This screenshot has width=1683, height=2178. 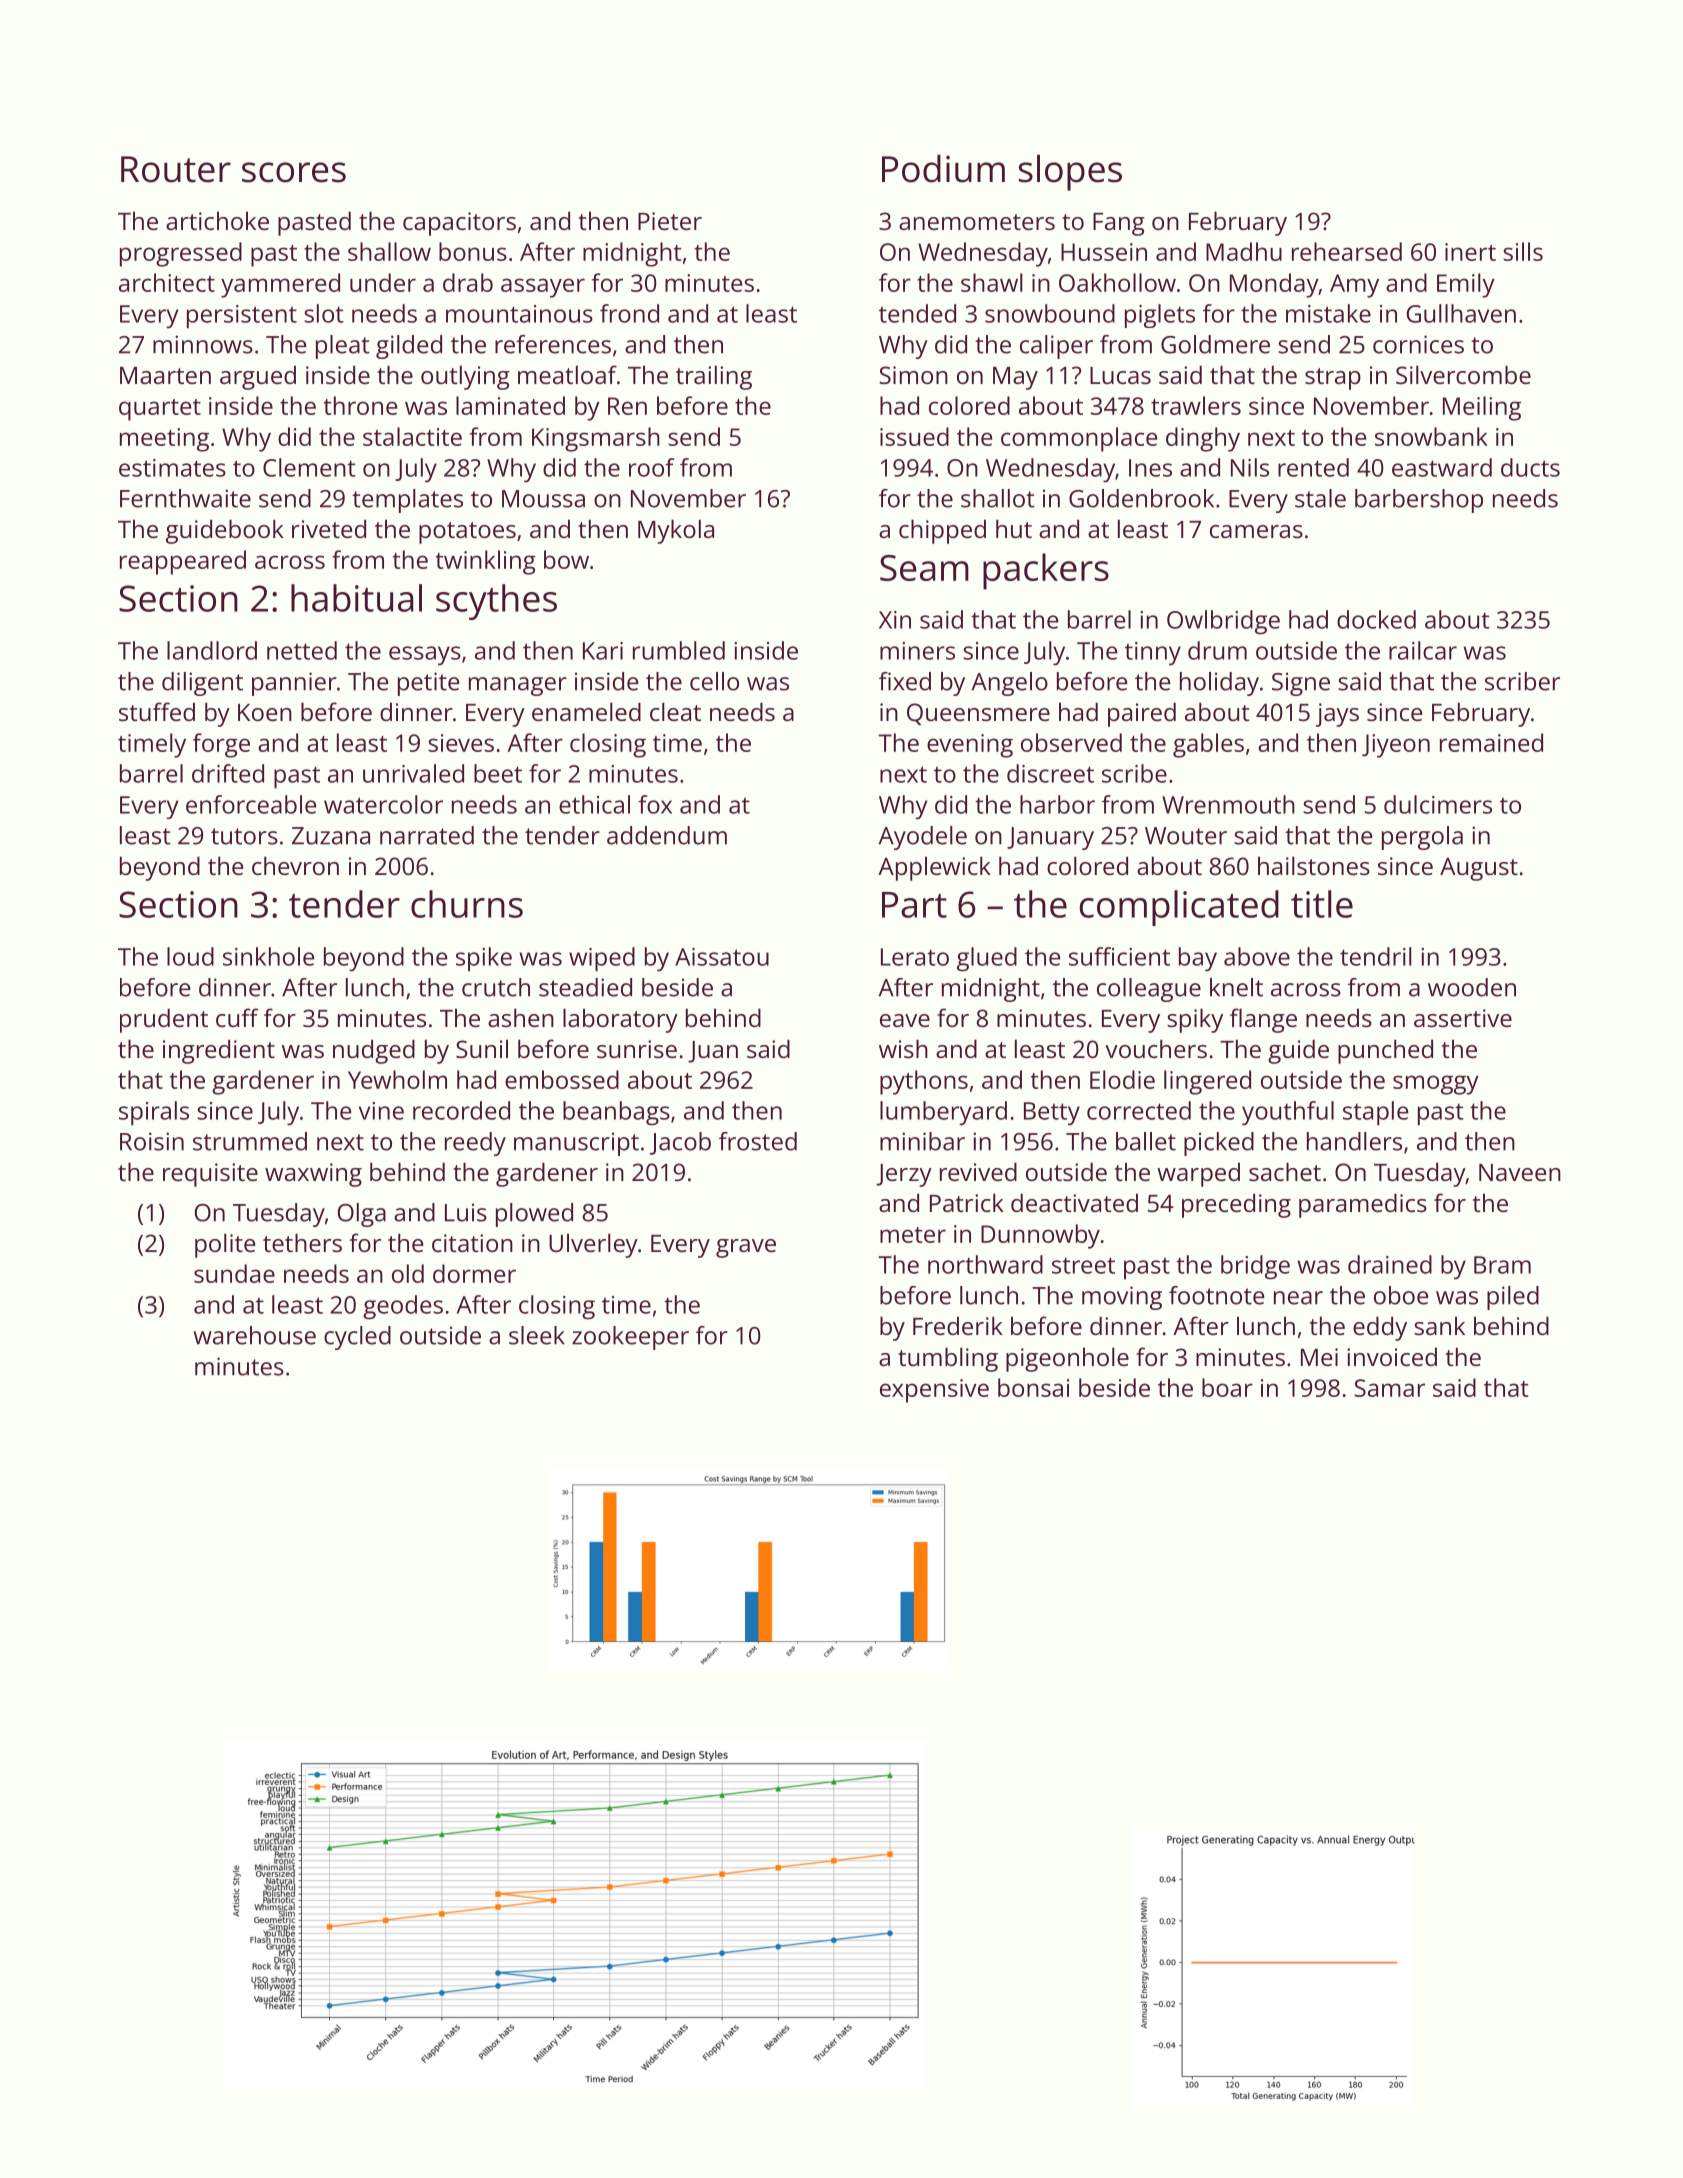 What do you see at coordinates (714, 377) in the screenshot?
I see `trailing` at bounding box center [714, 377].
